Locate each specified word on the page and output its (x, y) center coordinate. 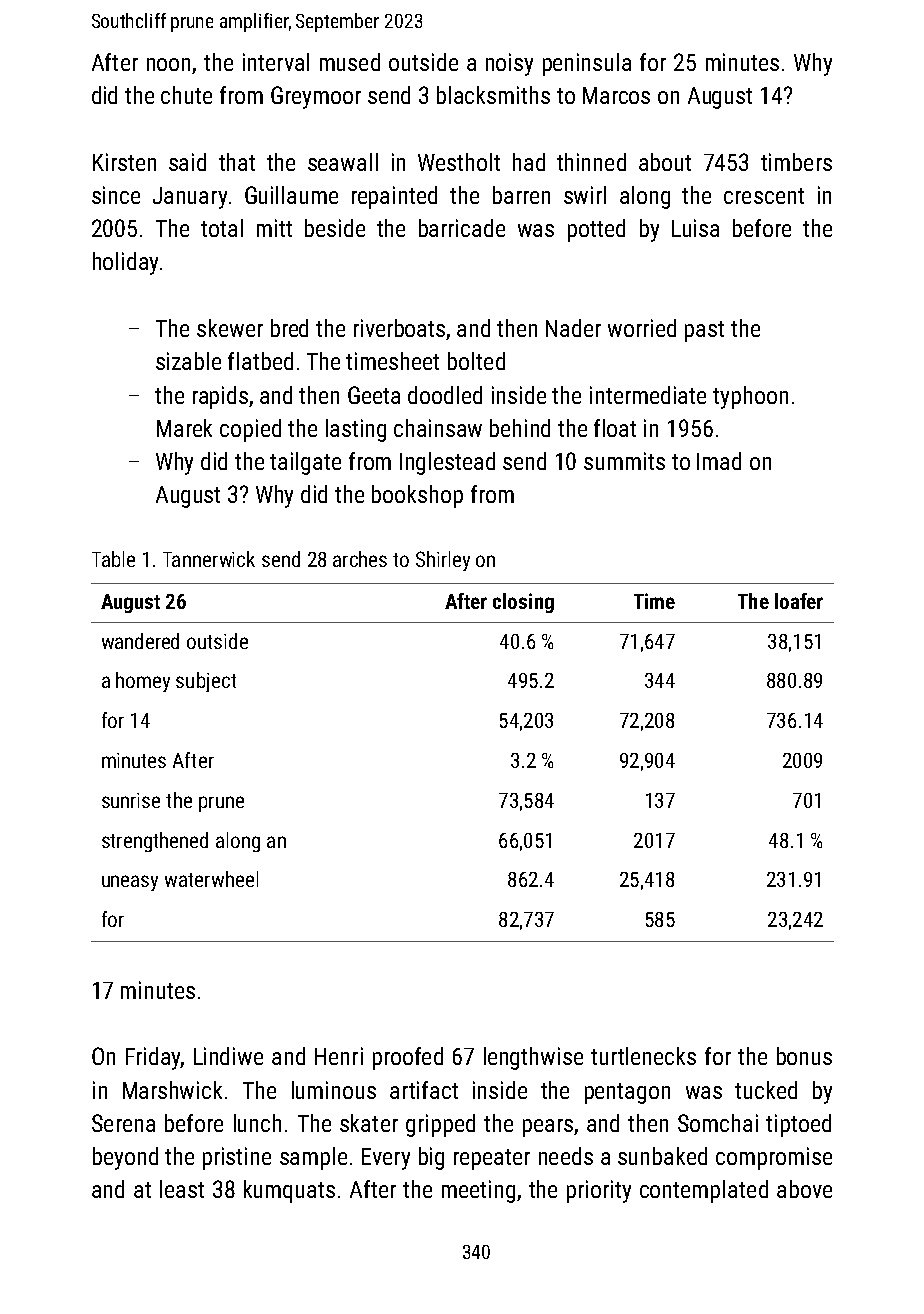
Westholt (459, 162)
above (804, 1189)
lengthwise (533, 1058)
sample (313, 1158)
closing (523, 603)
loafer (799, 601)
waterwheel (211, 879)
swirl (585, 195)
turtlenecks (643, 1056)
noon (168, 64)
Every (386, 1159)
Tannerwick (209, 559)
